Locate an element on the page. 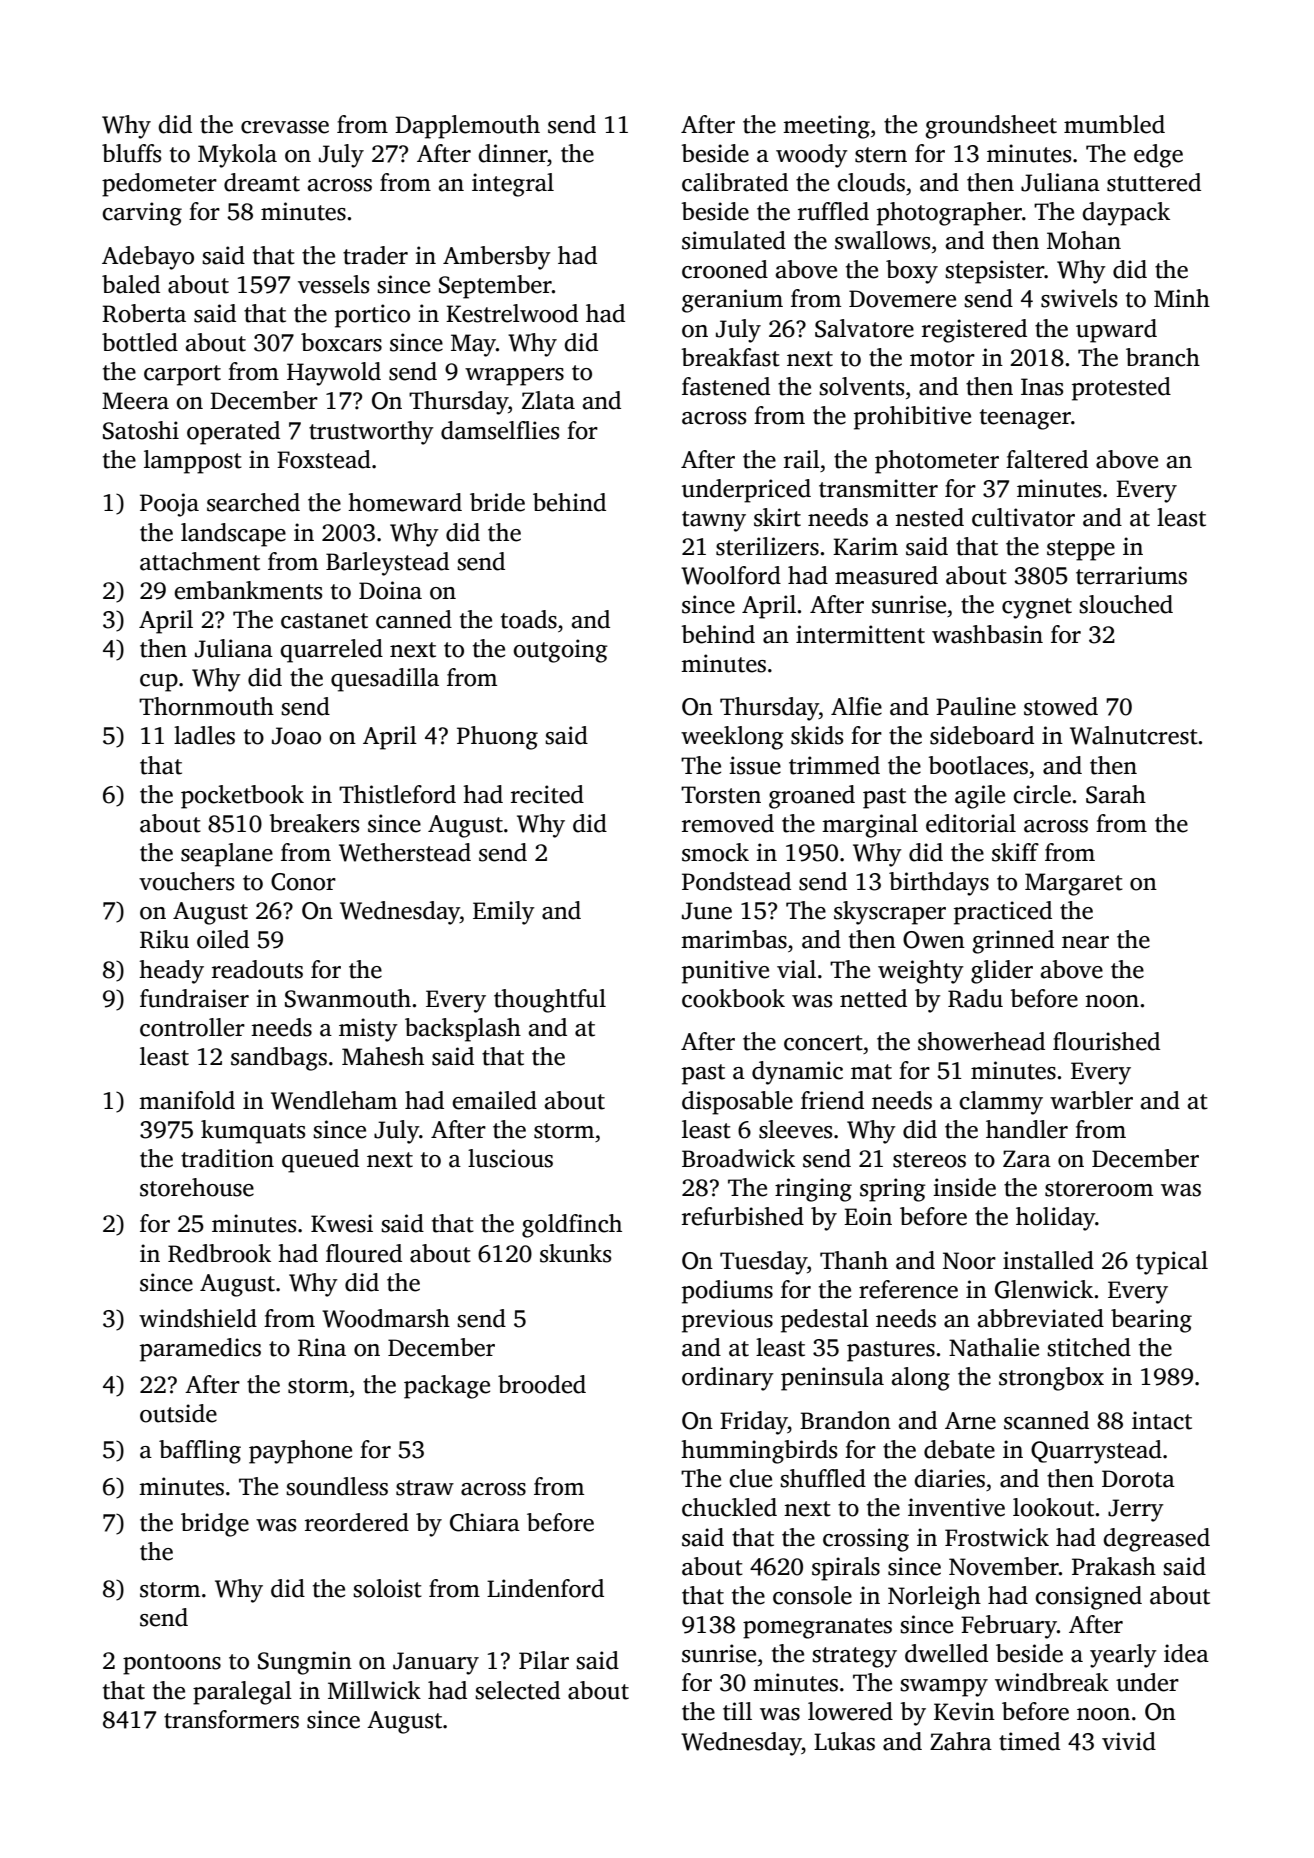  fundraiser is located at coordinates (194, 998).
